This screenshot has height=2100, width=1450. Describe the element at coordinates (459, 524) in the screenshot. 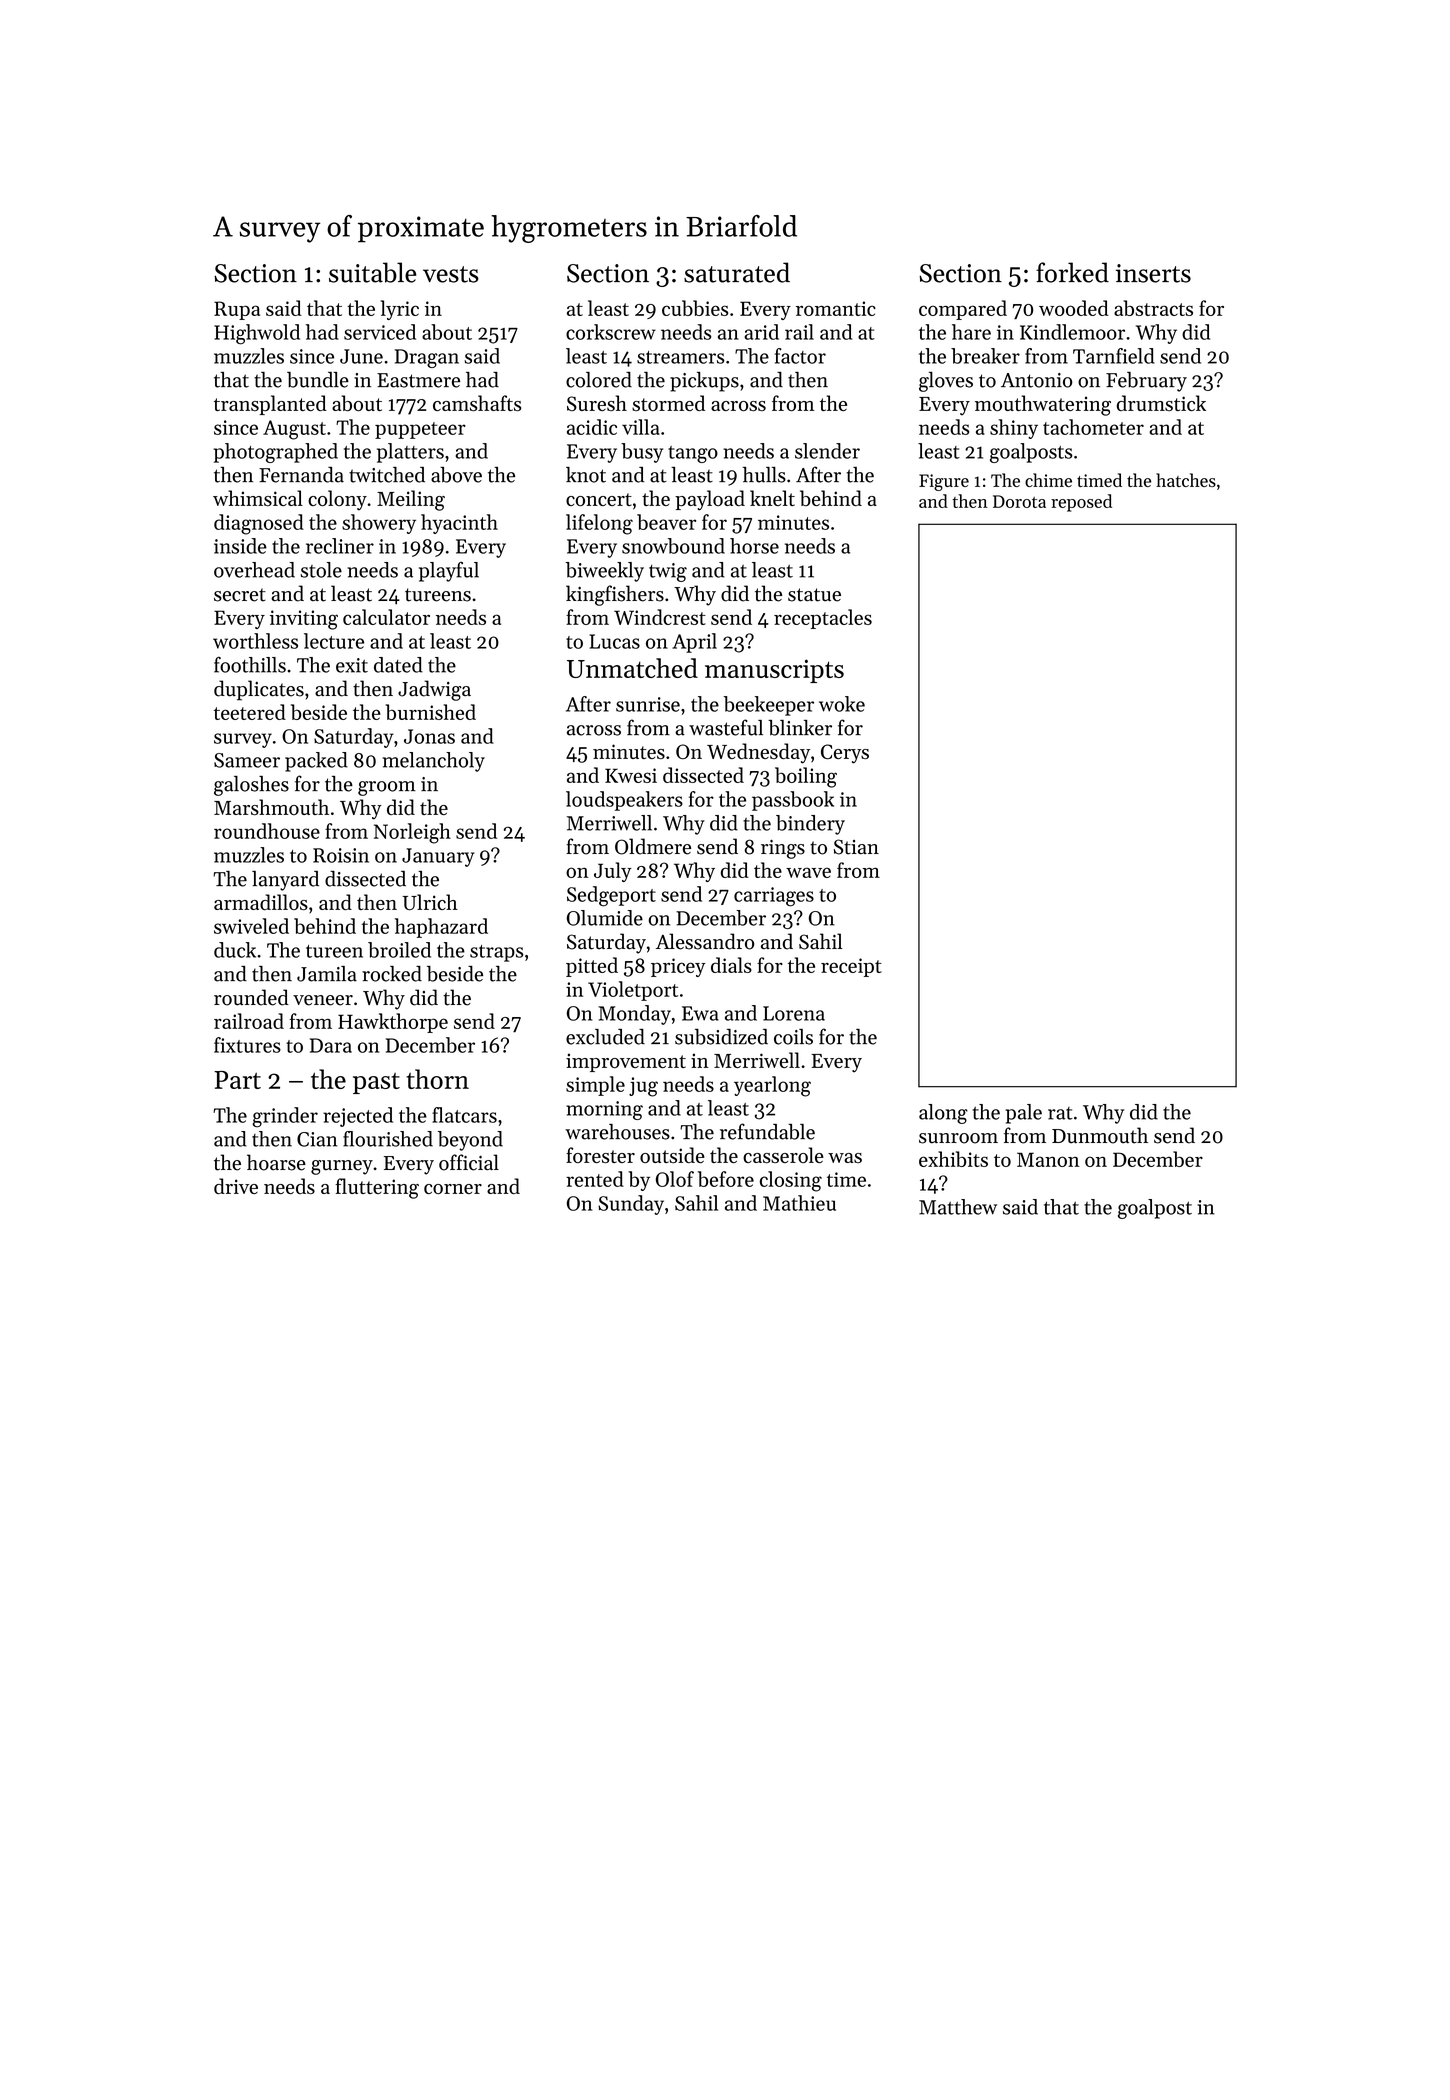

I see `hyacinth` at that location.
